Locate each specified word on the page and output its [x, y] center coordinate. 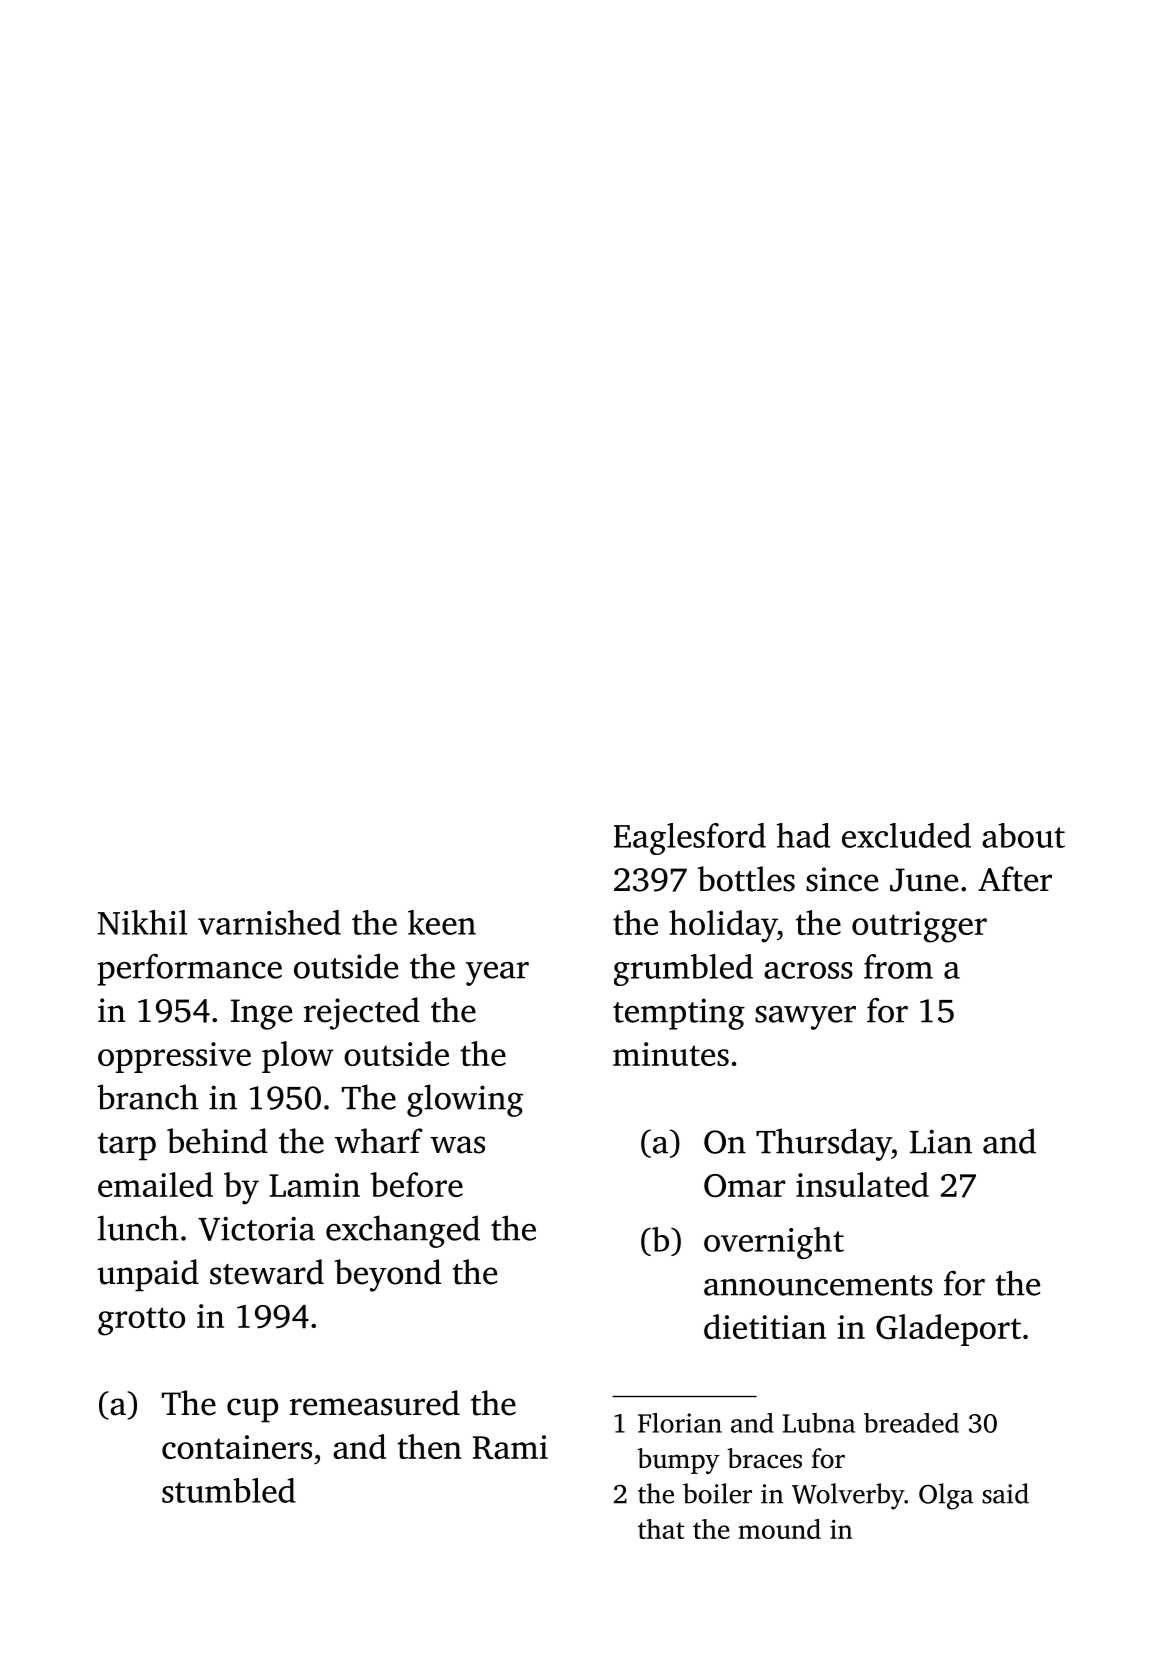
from [898, 966]
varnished [269, 922]
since [842, 879]
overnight [774, 1243]
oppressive [174, 1057]
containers [237, 1447]
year [497, 974]
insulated [862, 1184]
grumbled [683, 970]
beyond [388, 1275]
